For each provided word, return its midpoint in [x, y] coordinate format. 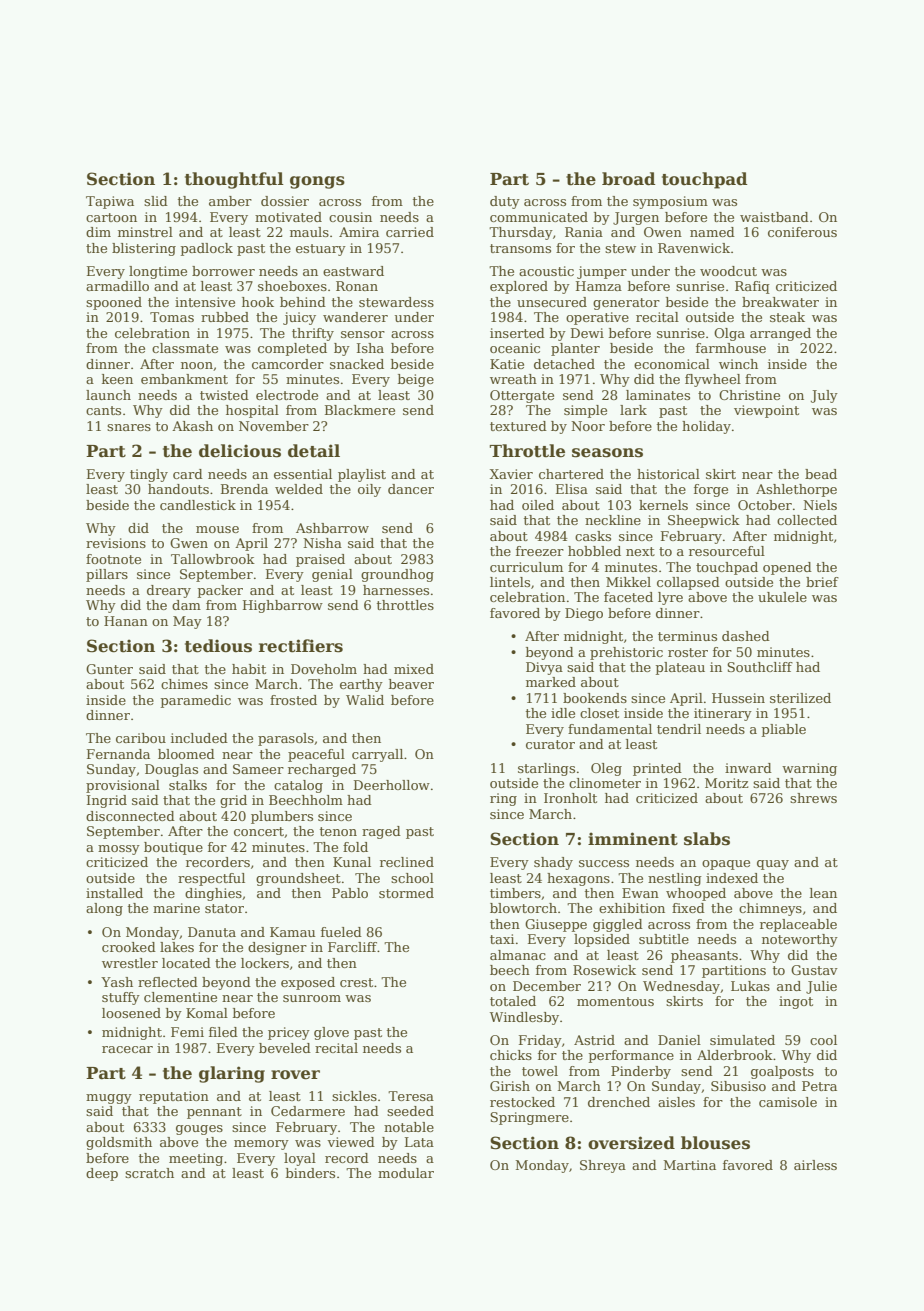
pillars [107, 575]
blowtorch [523, 908]
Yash [117, 982]
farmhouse [731, 348]
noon [197, 365]
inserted [517, 333]
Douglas [171, 770]
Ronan [357, 286]
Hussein [738, 698]
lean [823, 893]
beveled [285, 1048]
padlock [207, 249]
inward [748, 768]
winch [738, 364]
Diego [584, 614]
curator [550, 744]
